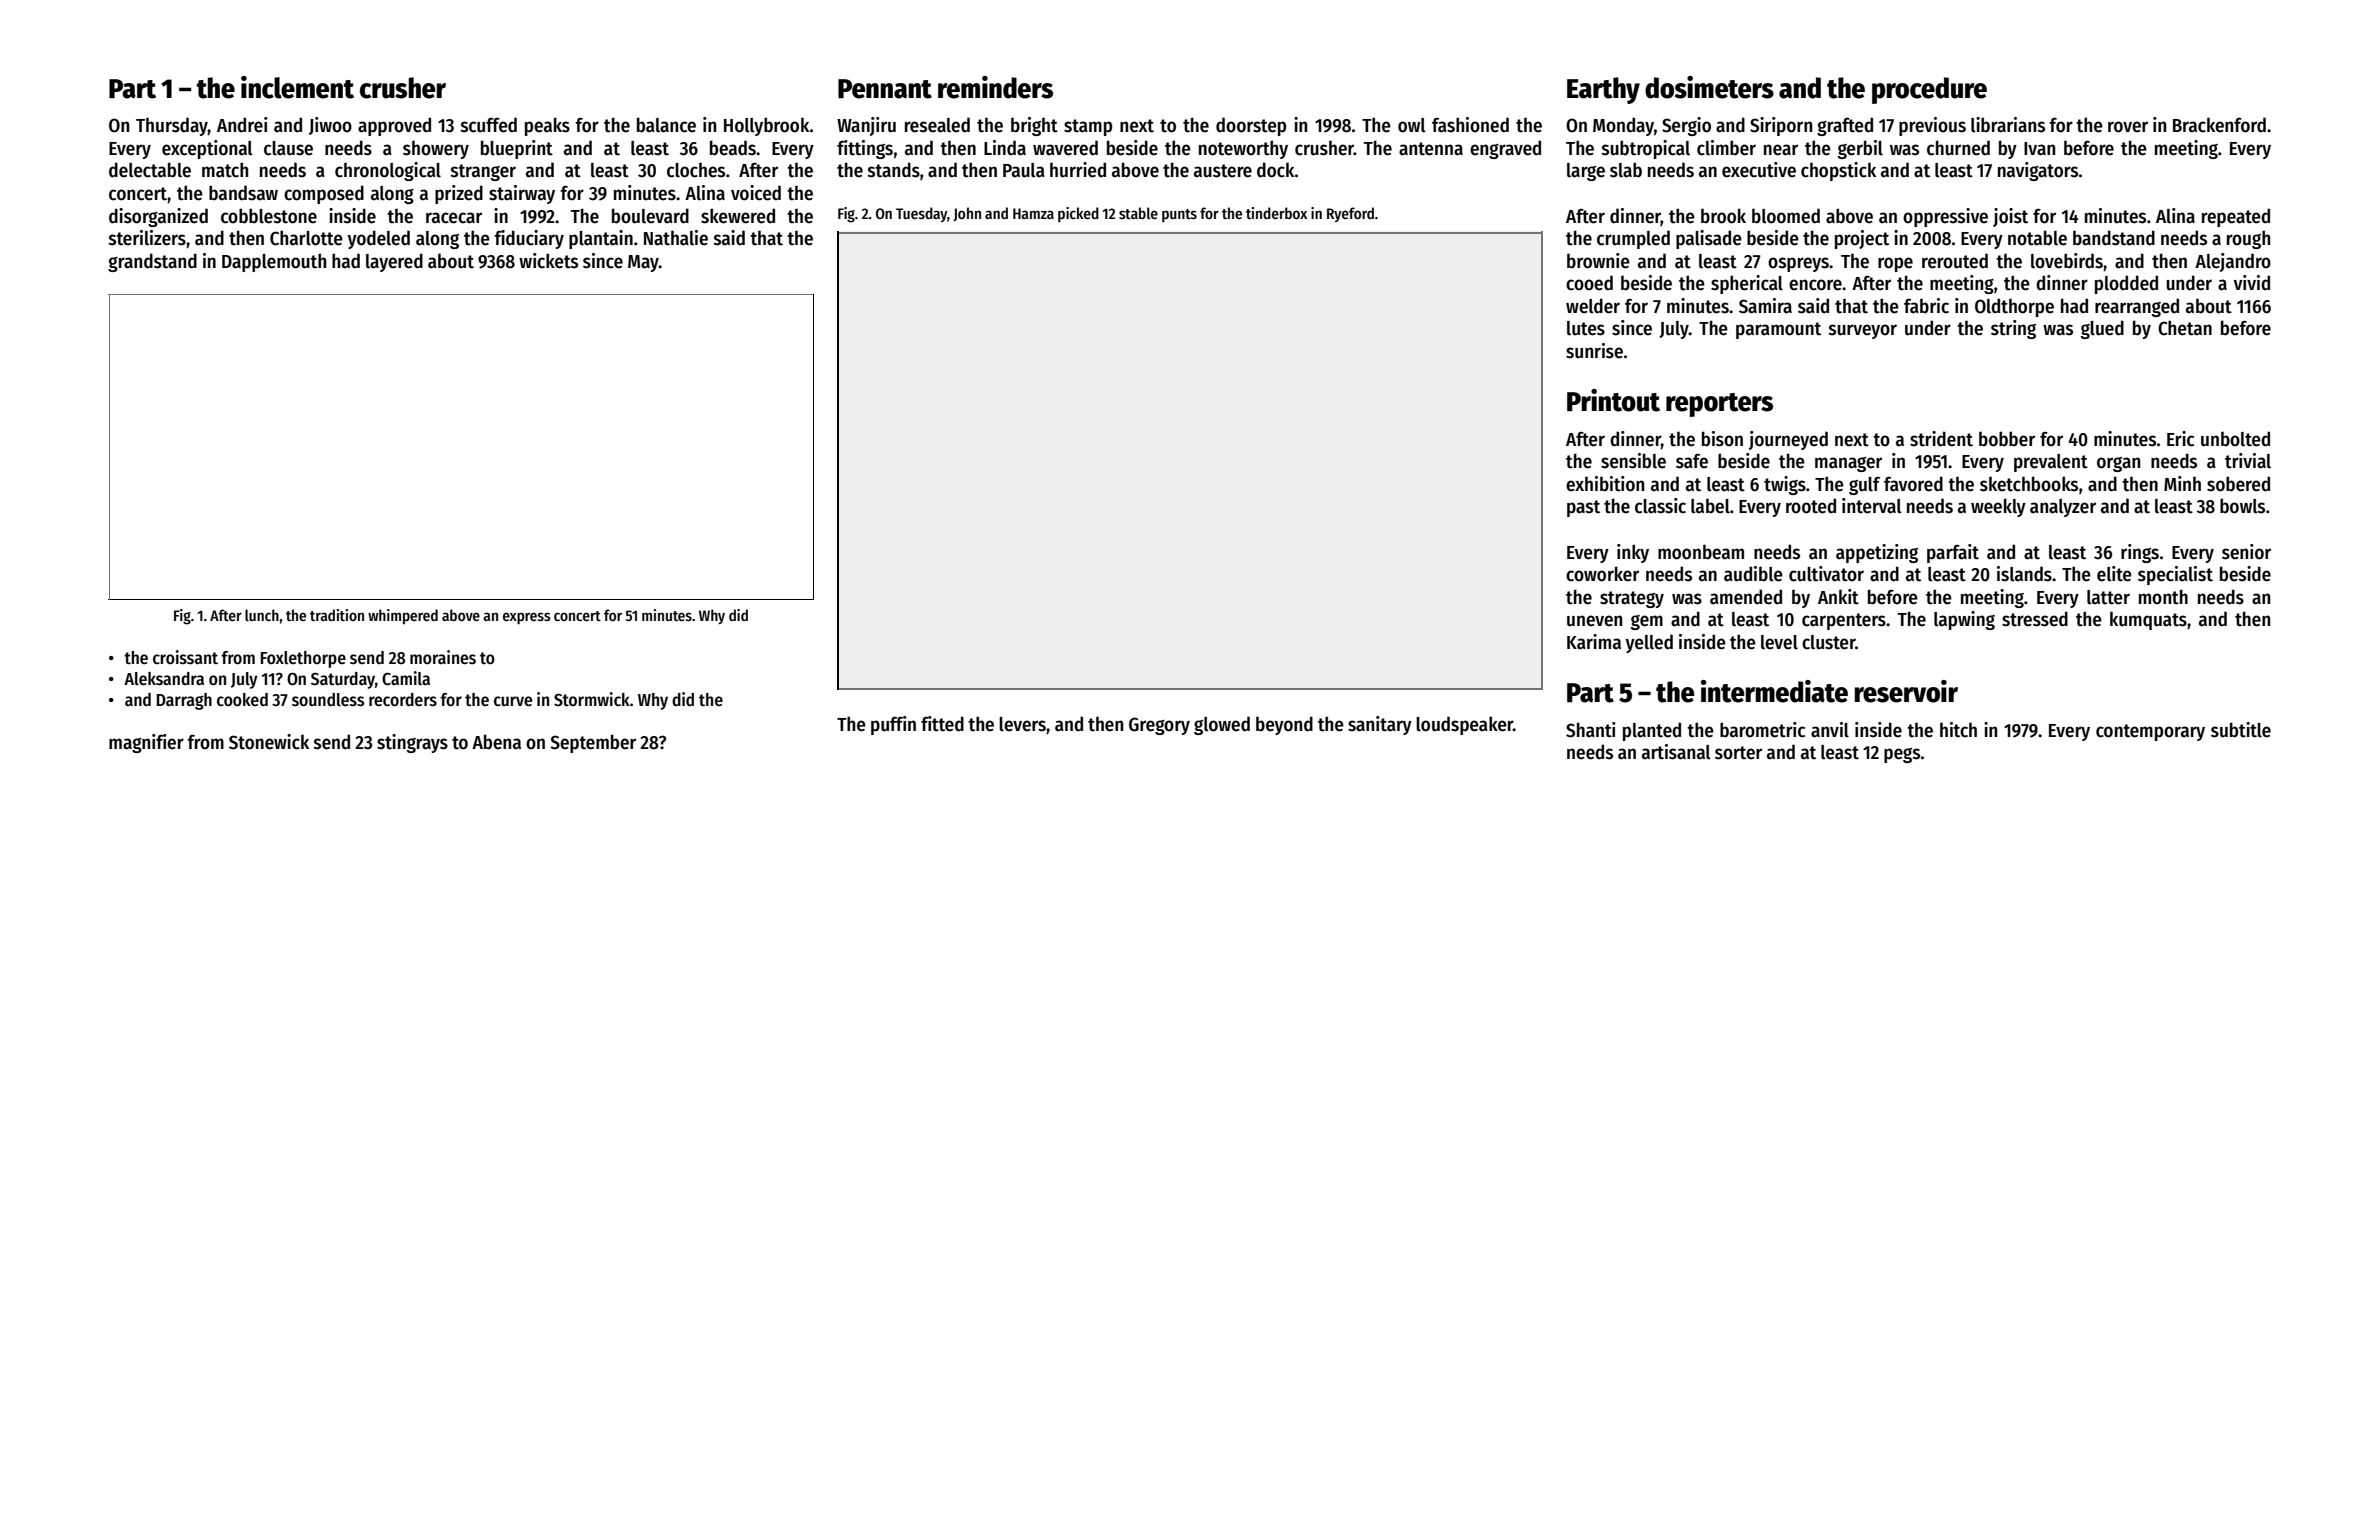 The width and height of the screenshot is (2380, 1540). What do you see at coordinates (942, 724) in the screenshot?
I see `fitted` at bounding box center [942, 724].
